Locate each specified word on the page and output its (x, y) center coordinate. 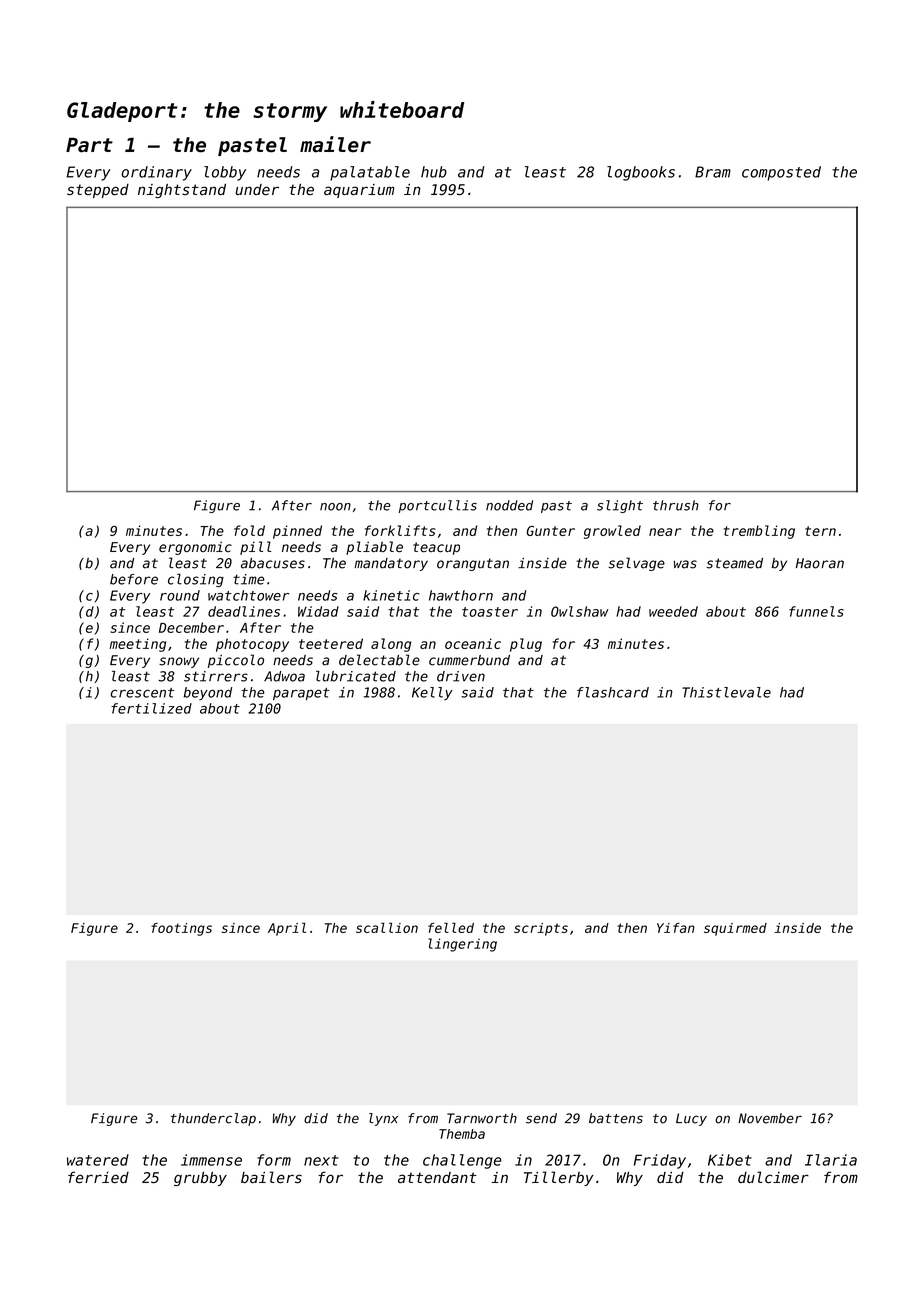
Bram (713, 172)
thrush (676, 505)
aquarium (359, 191)
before (134, 579)
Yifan (676, 928)
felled (451, 927)
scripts (541, 929)
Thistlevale (726, 692)
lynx (383, 1119)
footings (181, 929)
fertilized (151, 708)
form (274, 1160)
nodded (509, 505)
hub (434, 172)
